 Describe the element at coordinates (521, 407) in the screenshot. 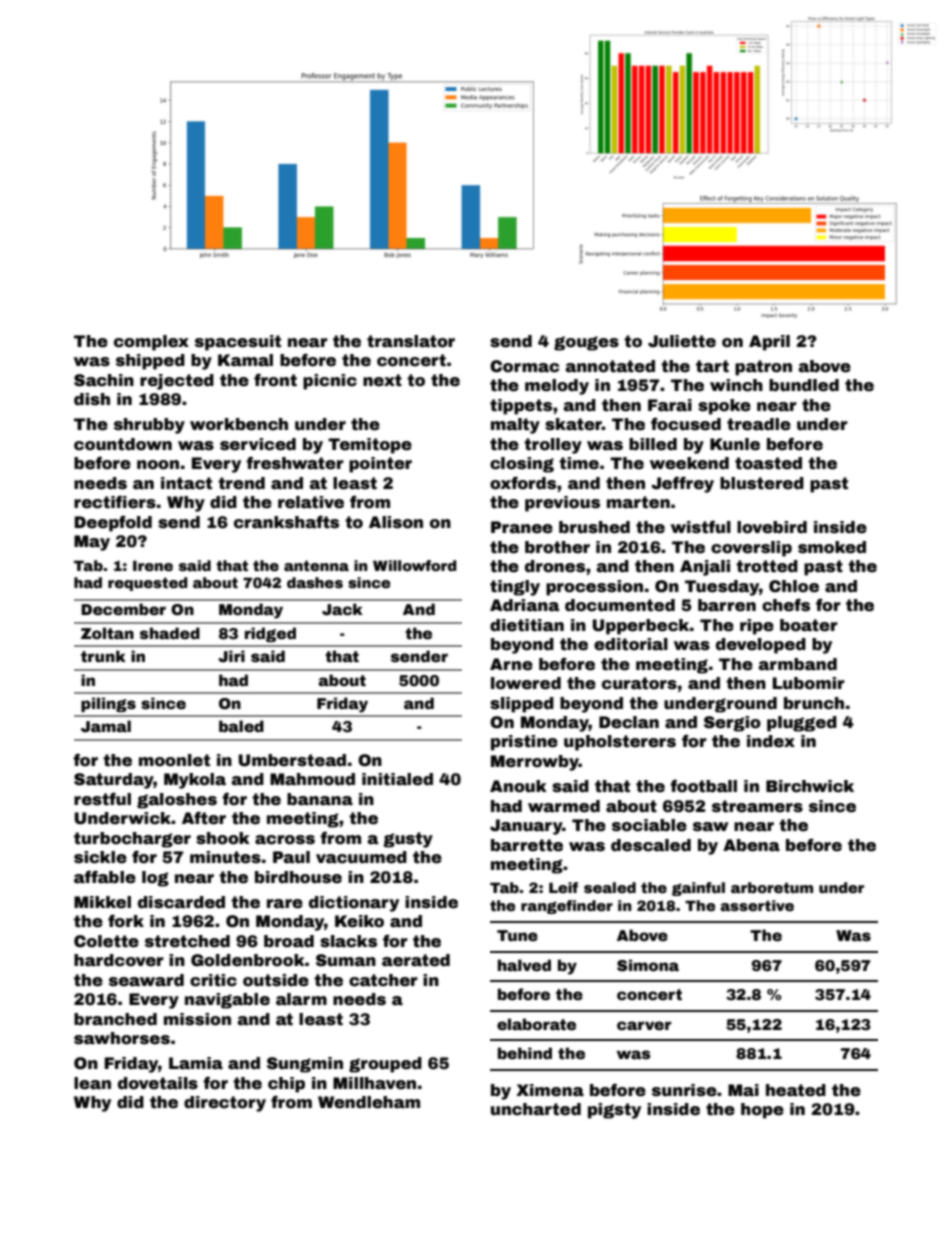

I see `tippets` at that location.
